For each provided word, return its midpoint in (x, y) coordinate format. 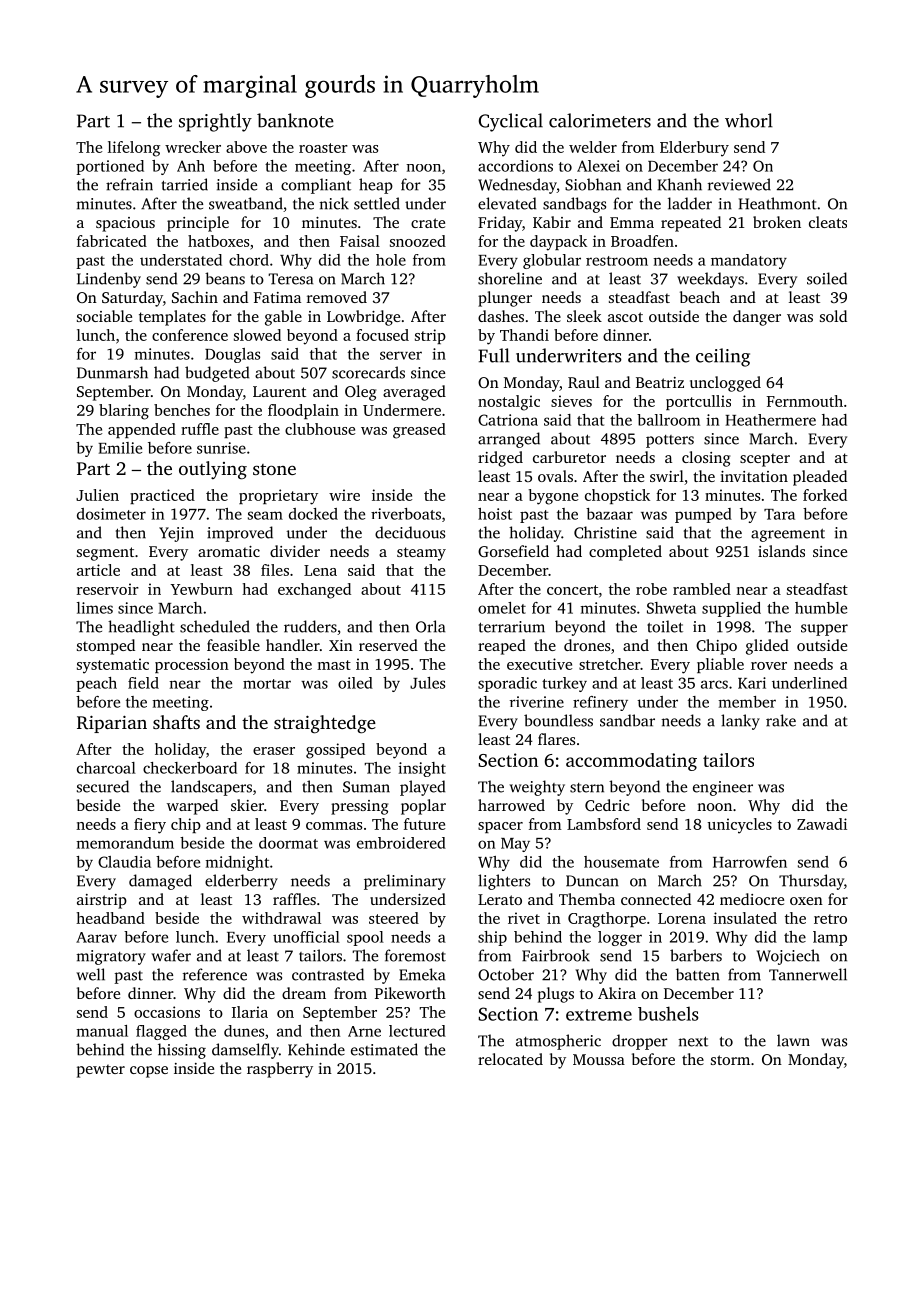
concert (572, 590)
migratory (111, 957)
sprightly (215, 122)
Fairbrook (556, 955)
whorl (749, 120)
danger (757, 318)
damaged (160, 882)
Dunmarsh (112, 372)
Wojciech (788, 957)
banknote (295, 120)
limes (95, 608)
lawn (793, 1040)
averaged (414, 393)
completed (625, 553)
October (506, 974)
